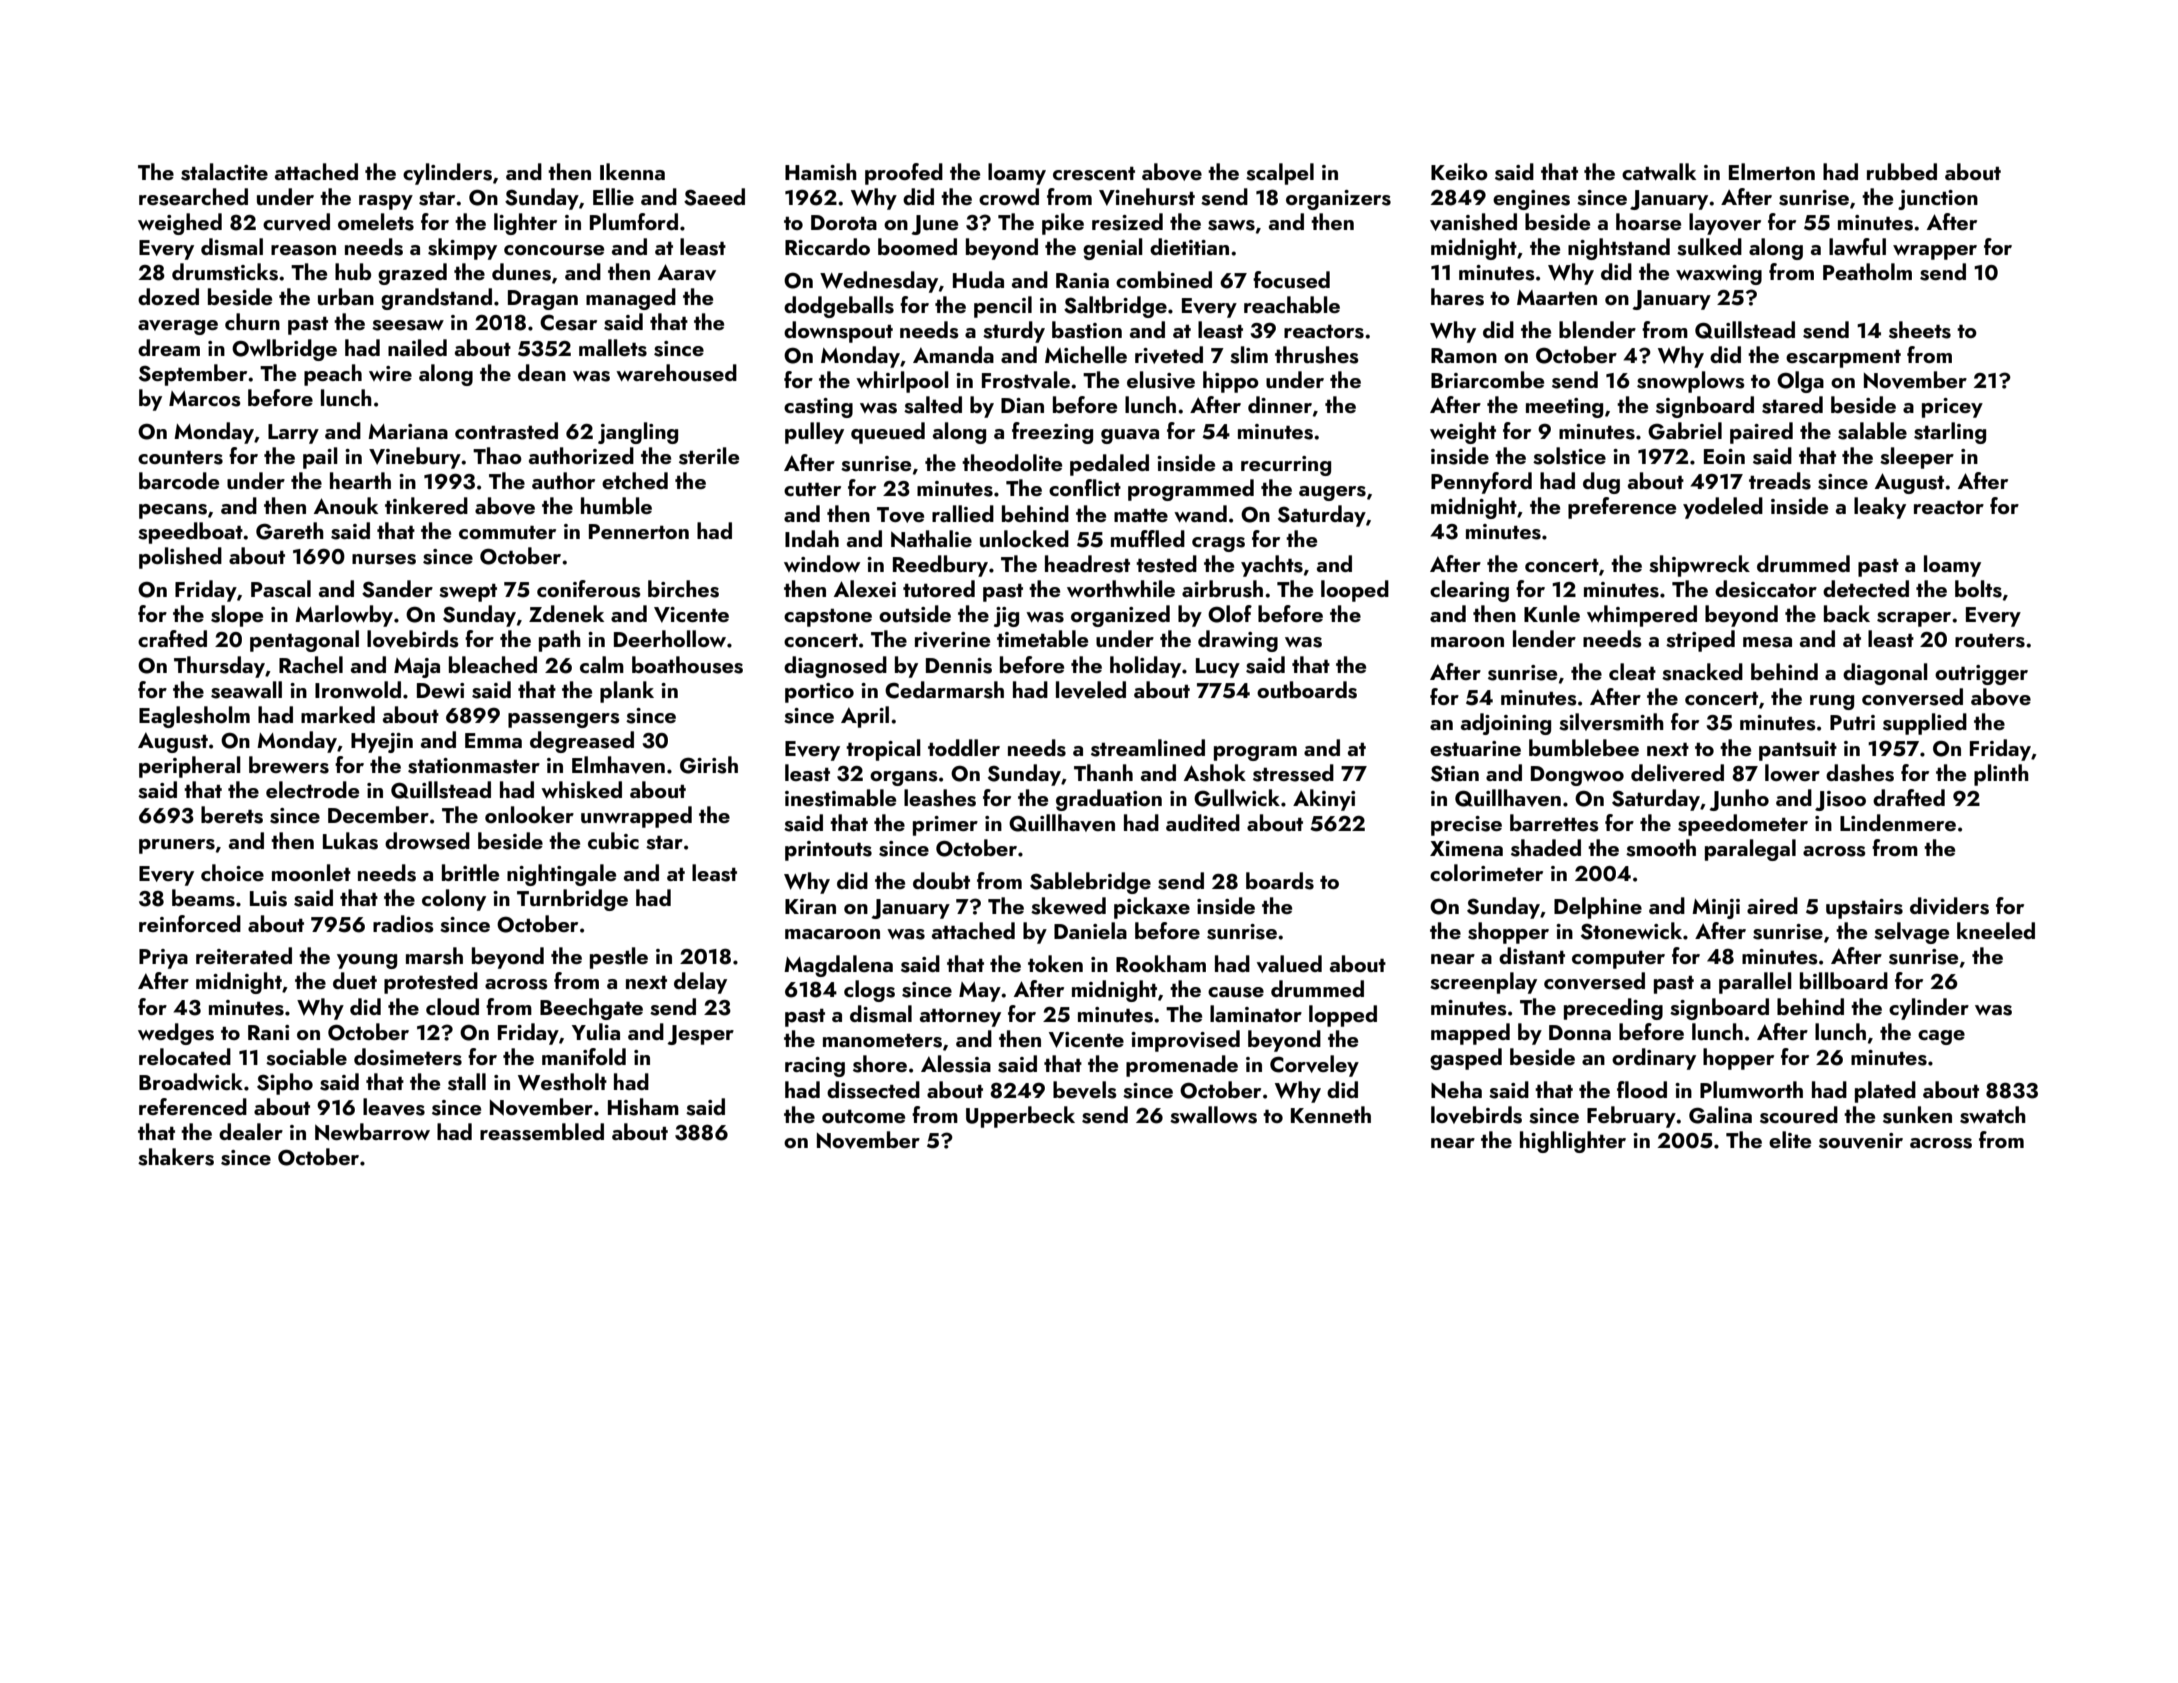 The height and width of the page is (1683, 2178). Describe the element at coordinates (828, 851) in the page. I see `printouts` at that location.
